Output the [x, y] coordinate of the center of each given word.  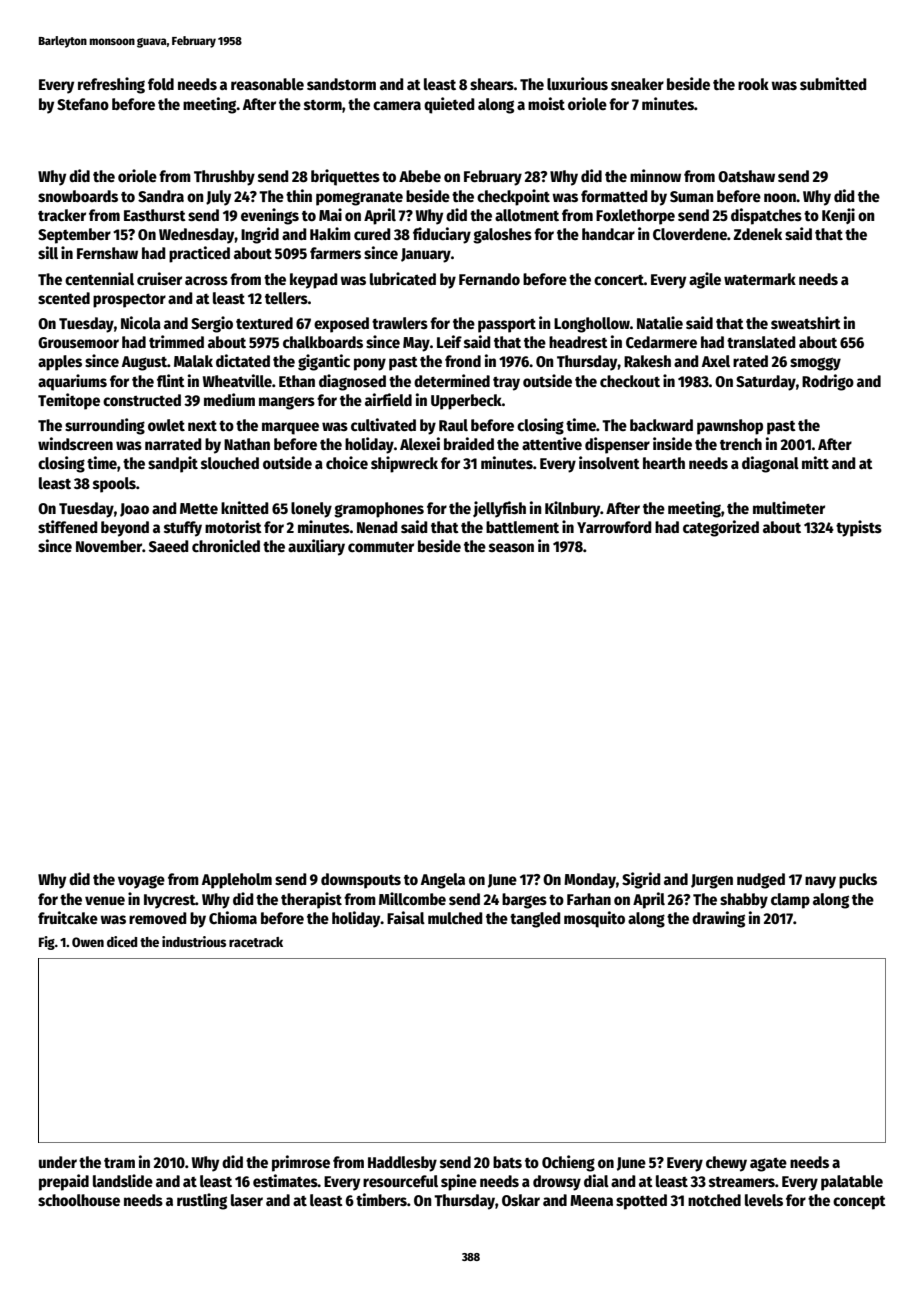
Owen [88, 942]
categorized [721, 528]
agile [705, 280]
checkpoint [513, 197]
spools [114, 485]
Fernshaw [107, 253]
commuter [381, 547]
